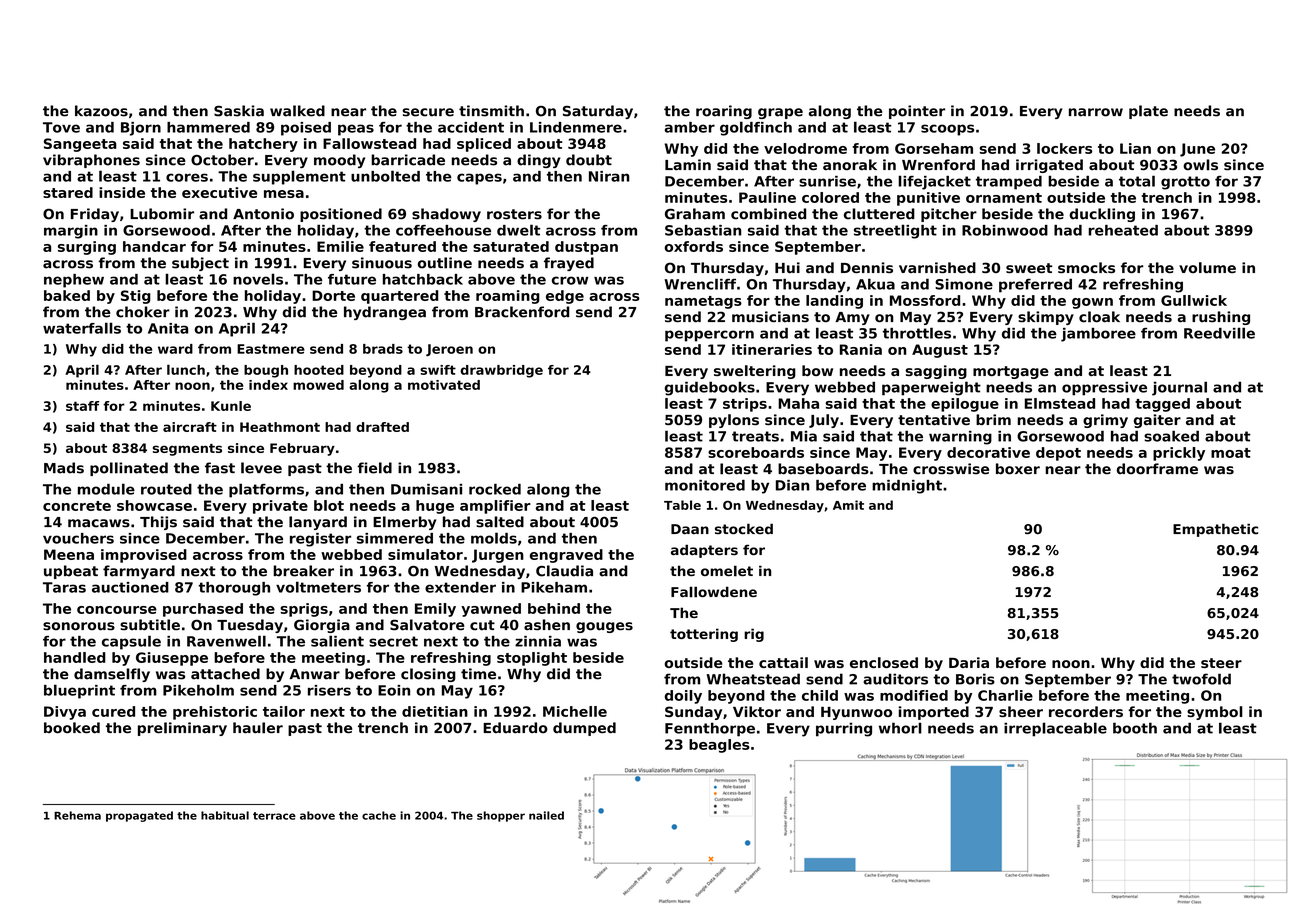 Image resolution: width=1308 pixels, height=924 pixels. What do you see at coordinates (589, 160) in the document?
I see `doubt` at bounding box center [589, 160].
